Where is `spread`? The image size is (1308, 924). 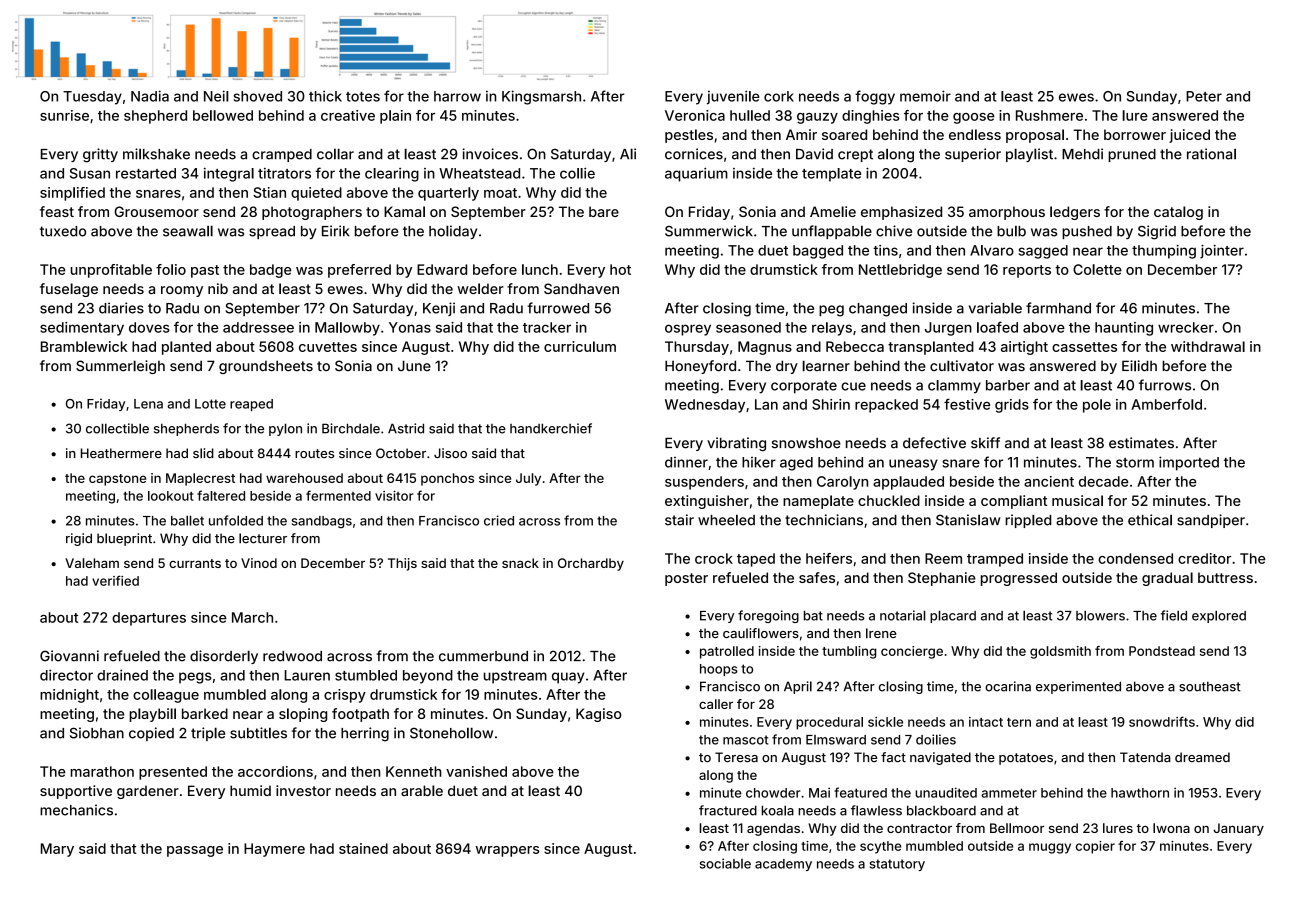 spread is located at coordinates (272, 232).
